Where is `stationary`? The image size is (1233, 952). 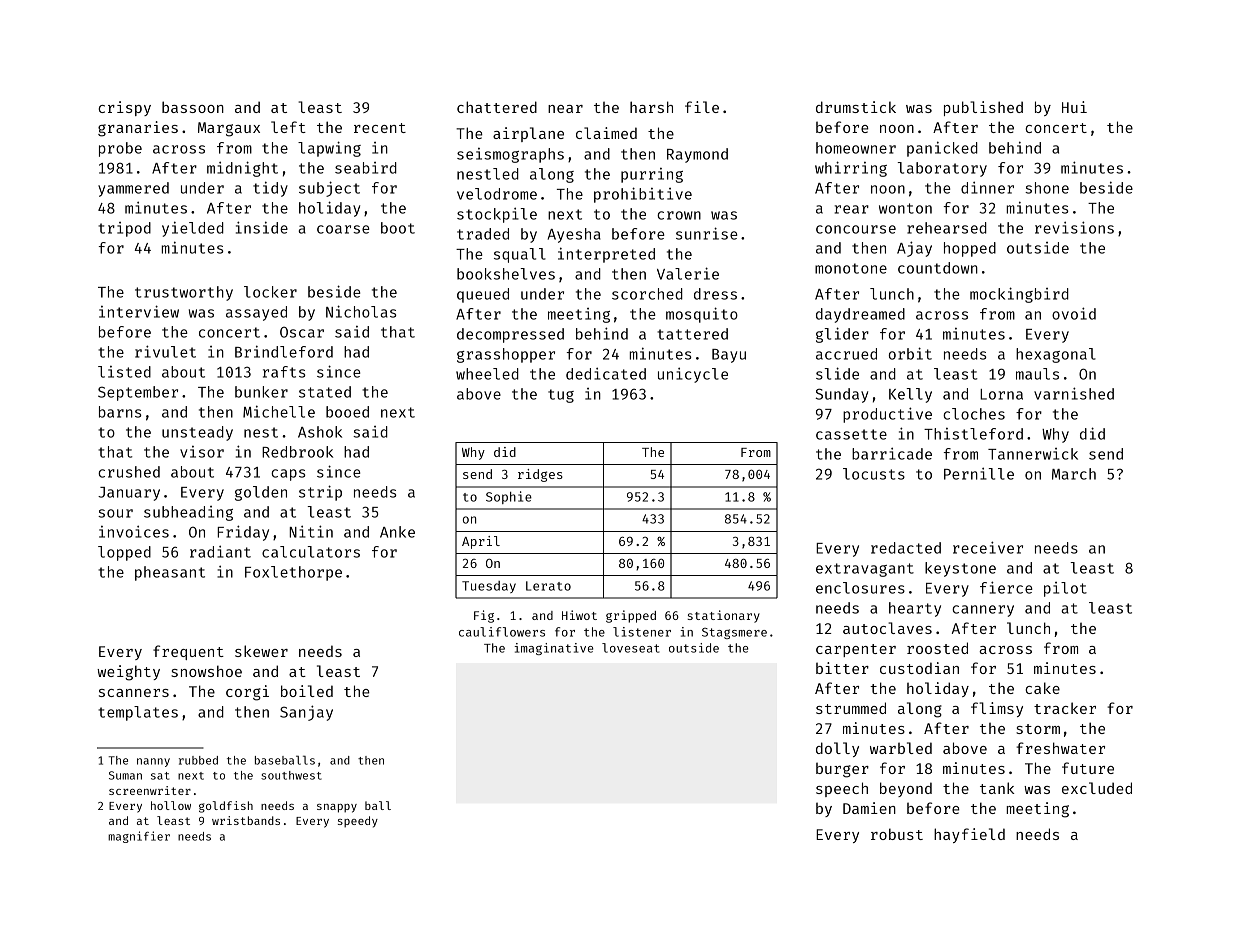 stationary is located at coordinates (723, 616).
